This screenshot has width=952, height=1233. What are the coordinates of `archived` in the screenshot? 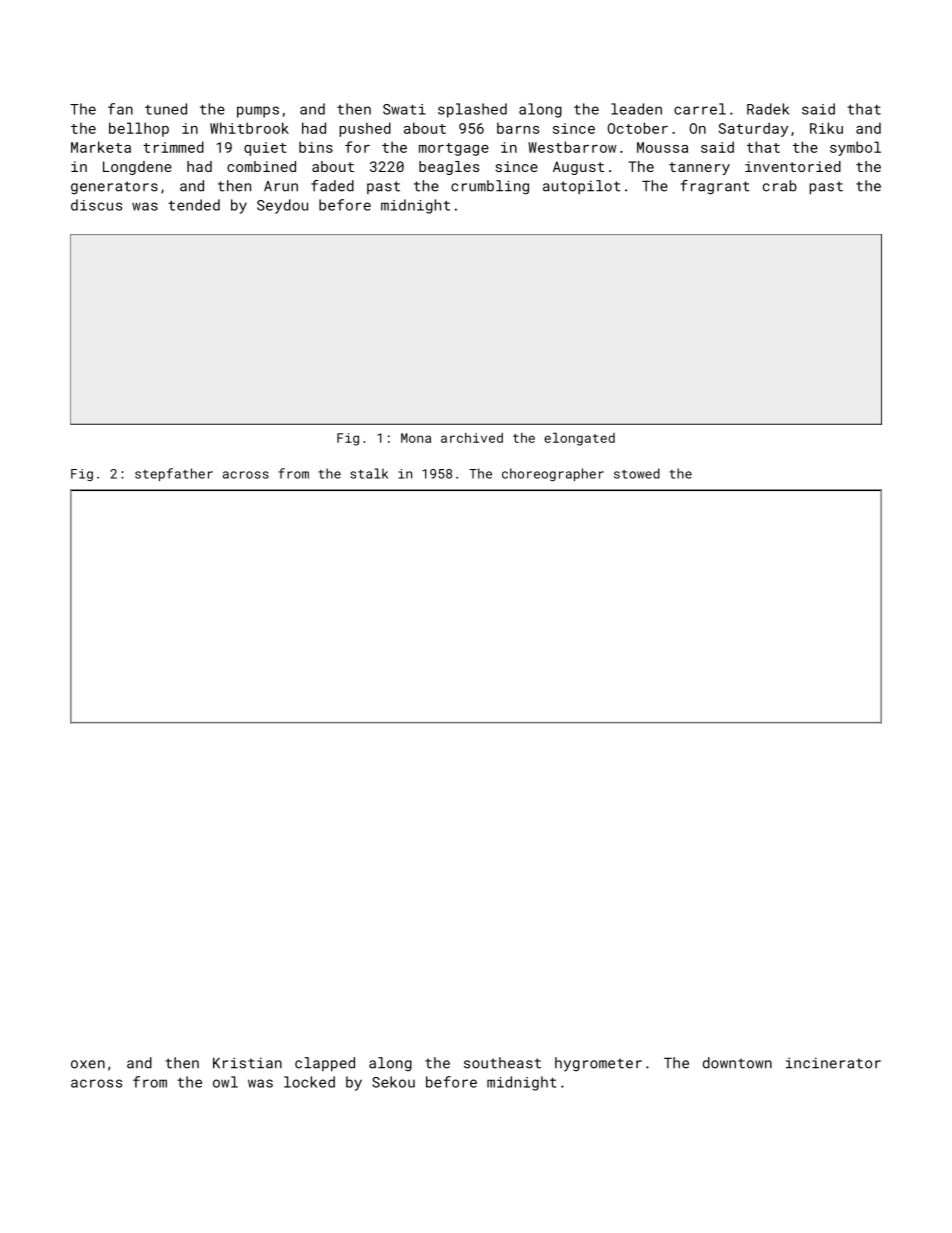 It's located at (472, 438).
